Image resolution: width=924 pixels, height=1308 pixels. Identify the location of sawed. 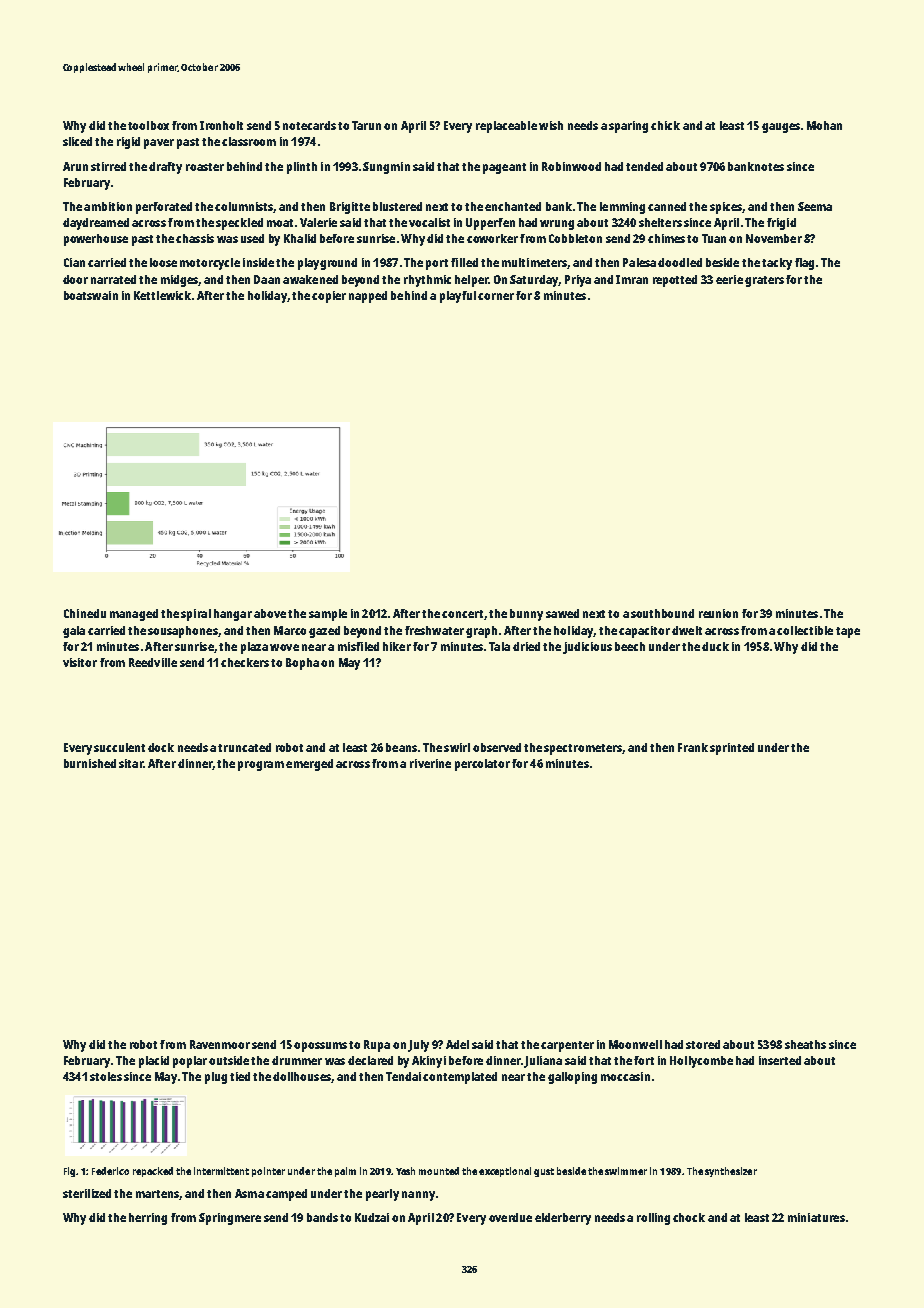
(562, 613).
